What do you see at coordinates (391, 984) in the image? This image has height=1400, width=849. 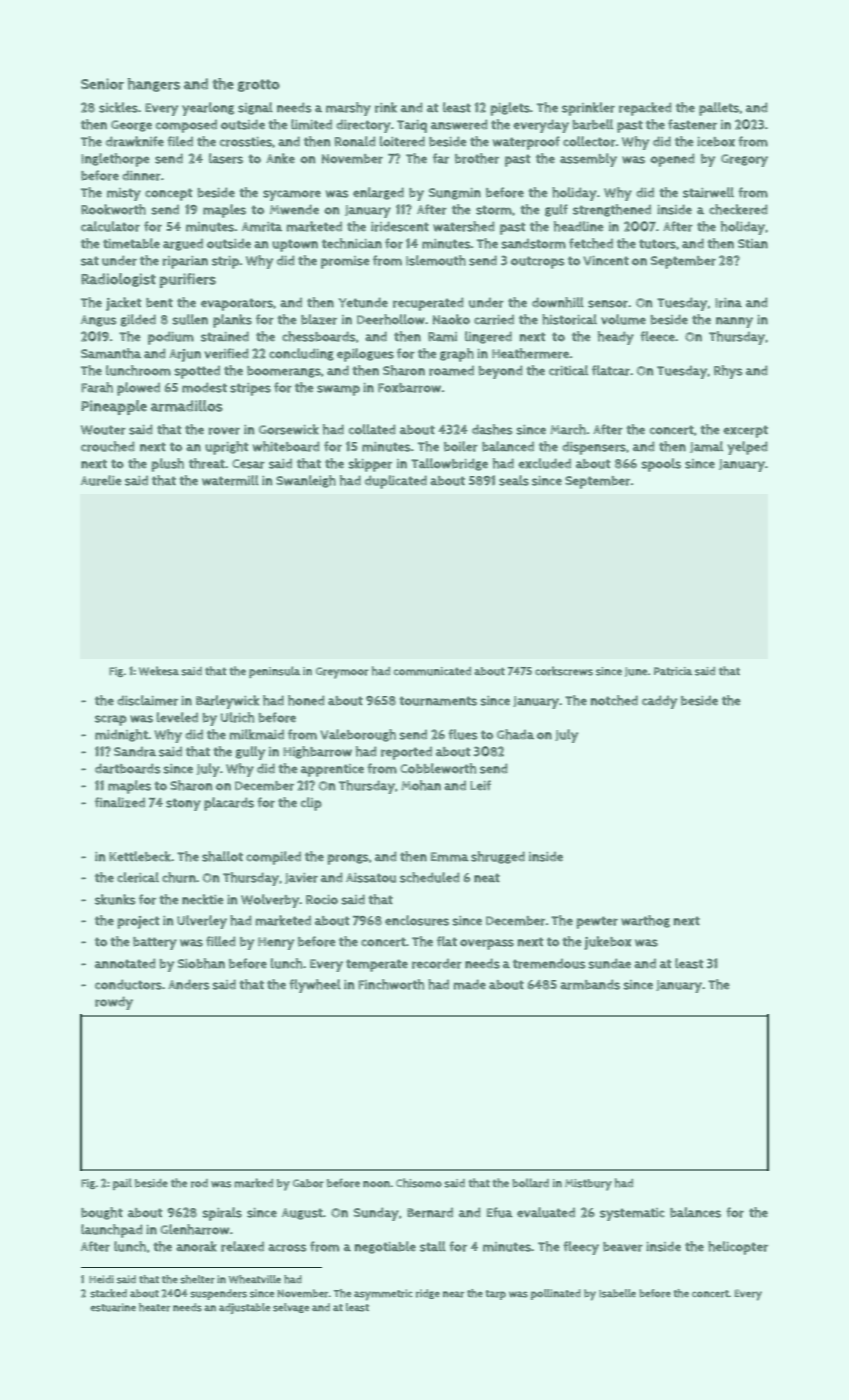 I see `Finchworth` at bounding box center [391, 984].
